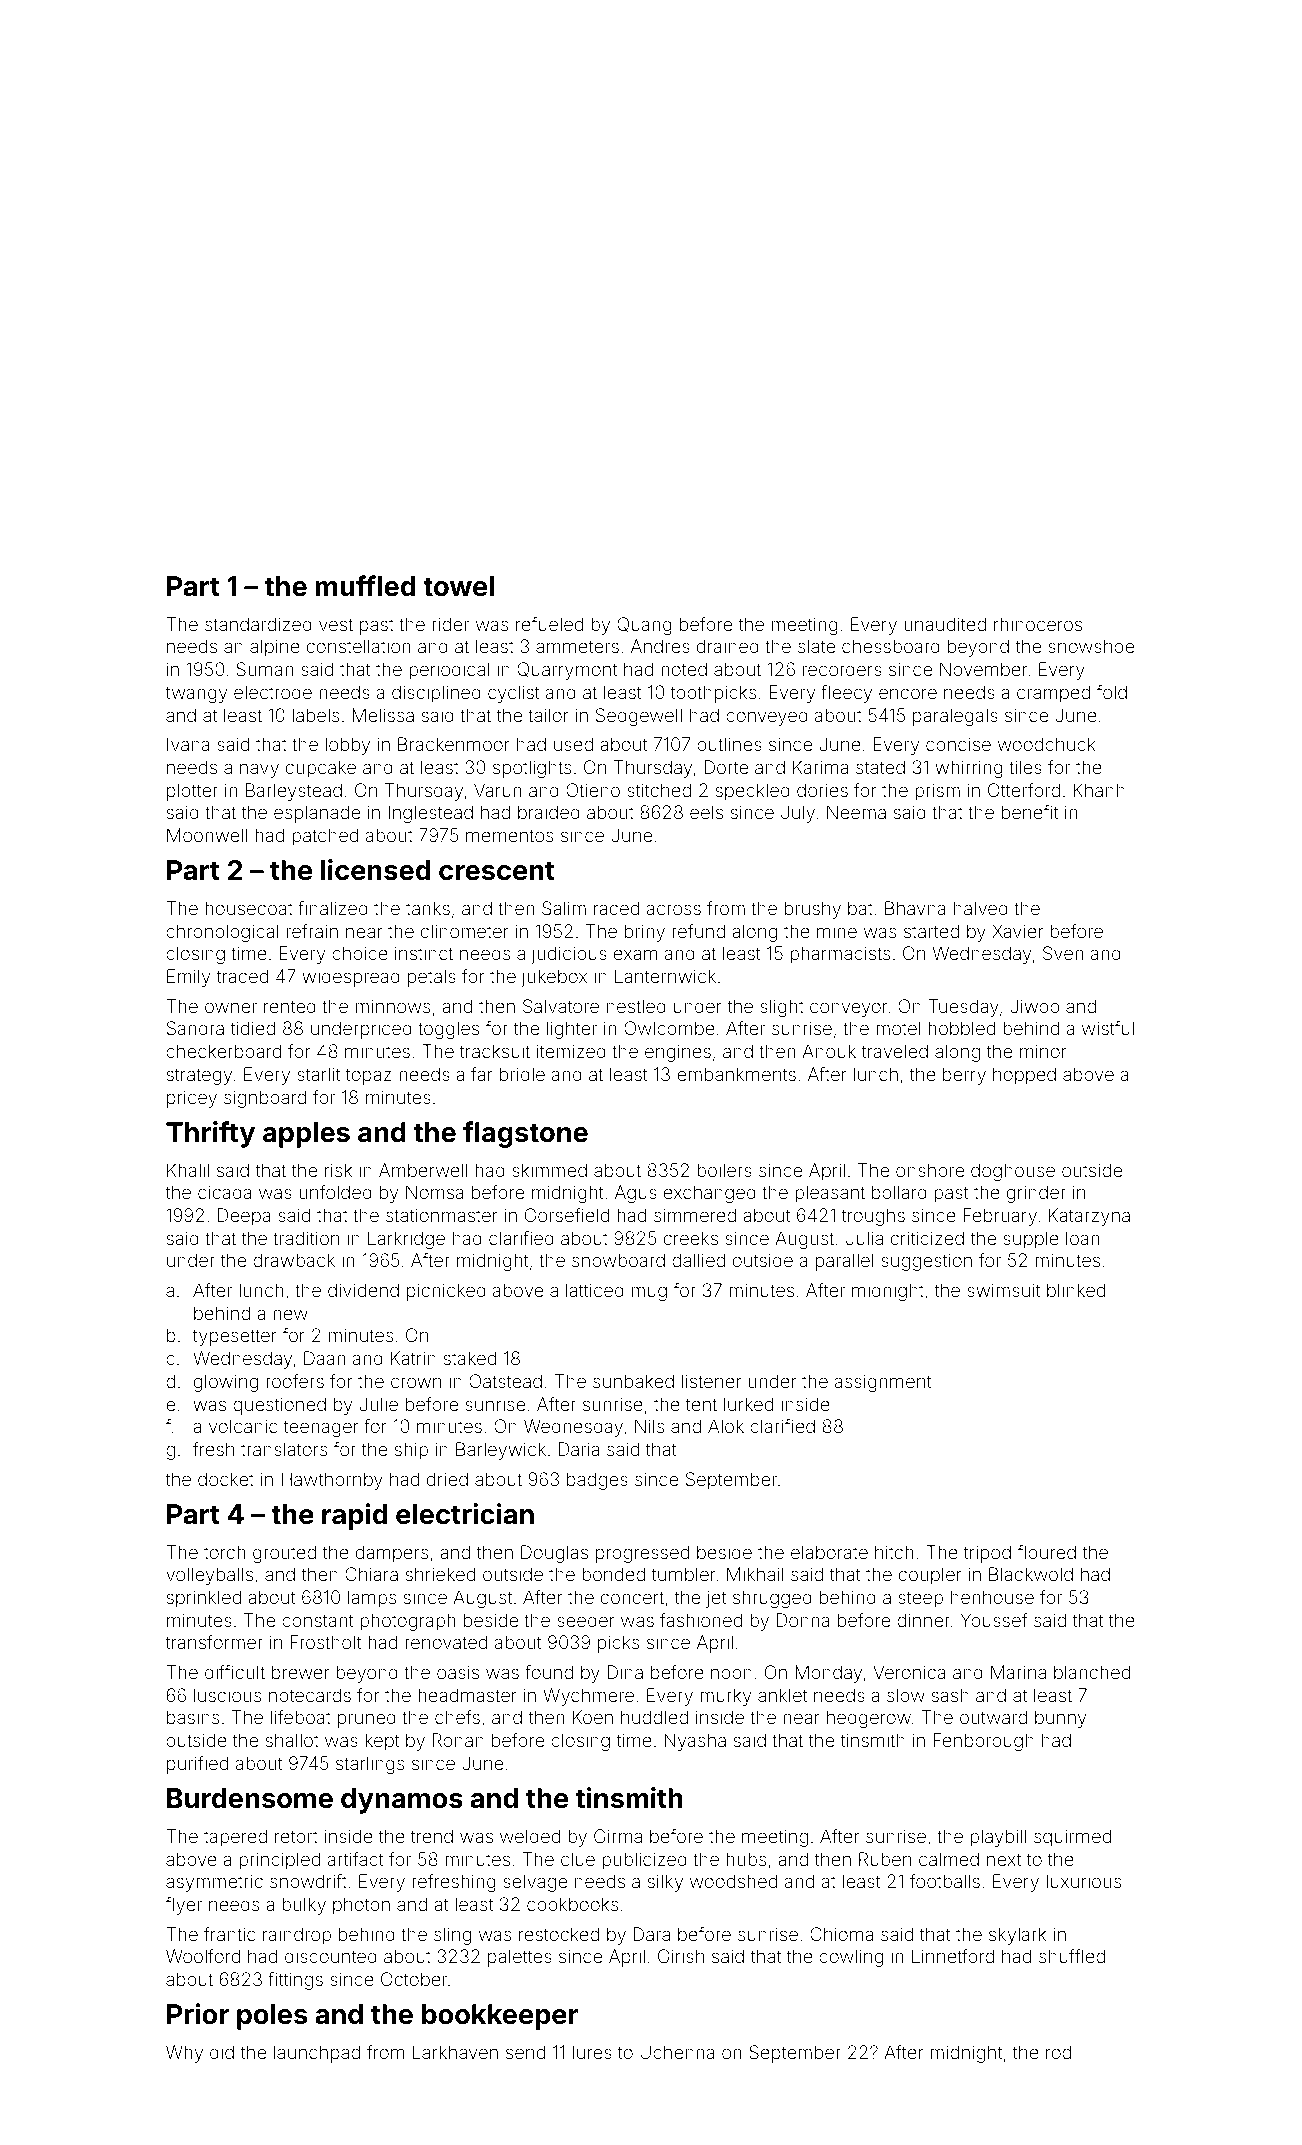 Image resolution: width=1302 pixels, height=2145 pixels. I want to click on Anouk, so click(829, 1051).
